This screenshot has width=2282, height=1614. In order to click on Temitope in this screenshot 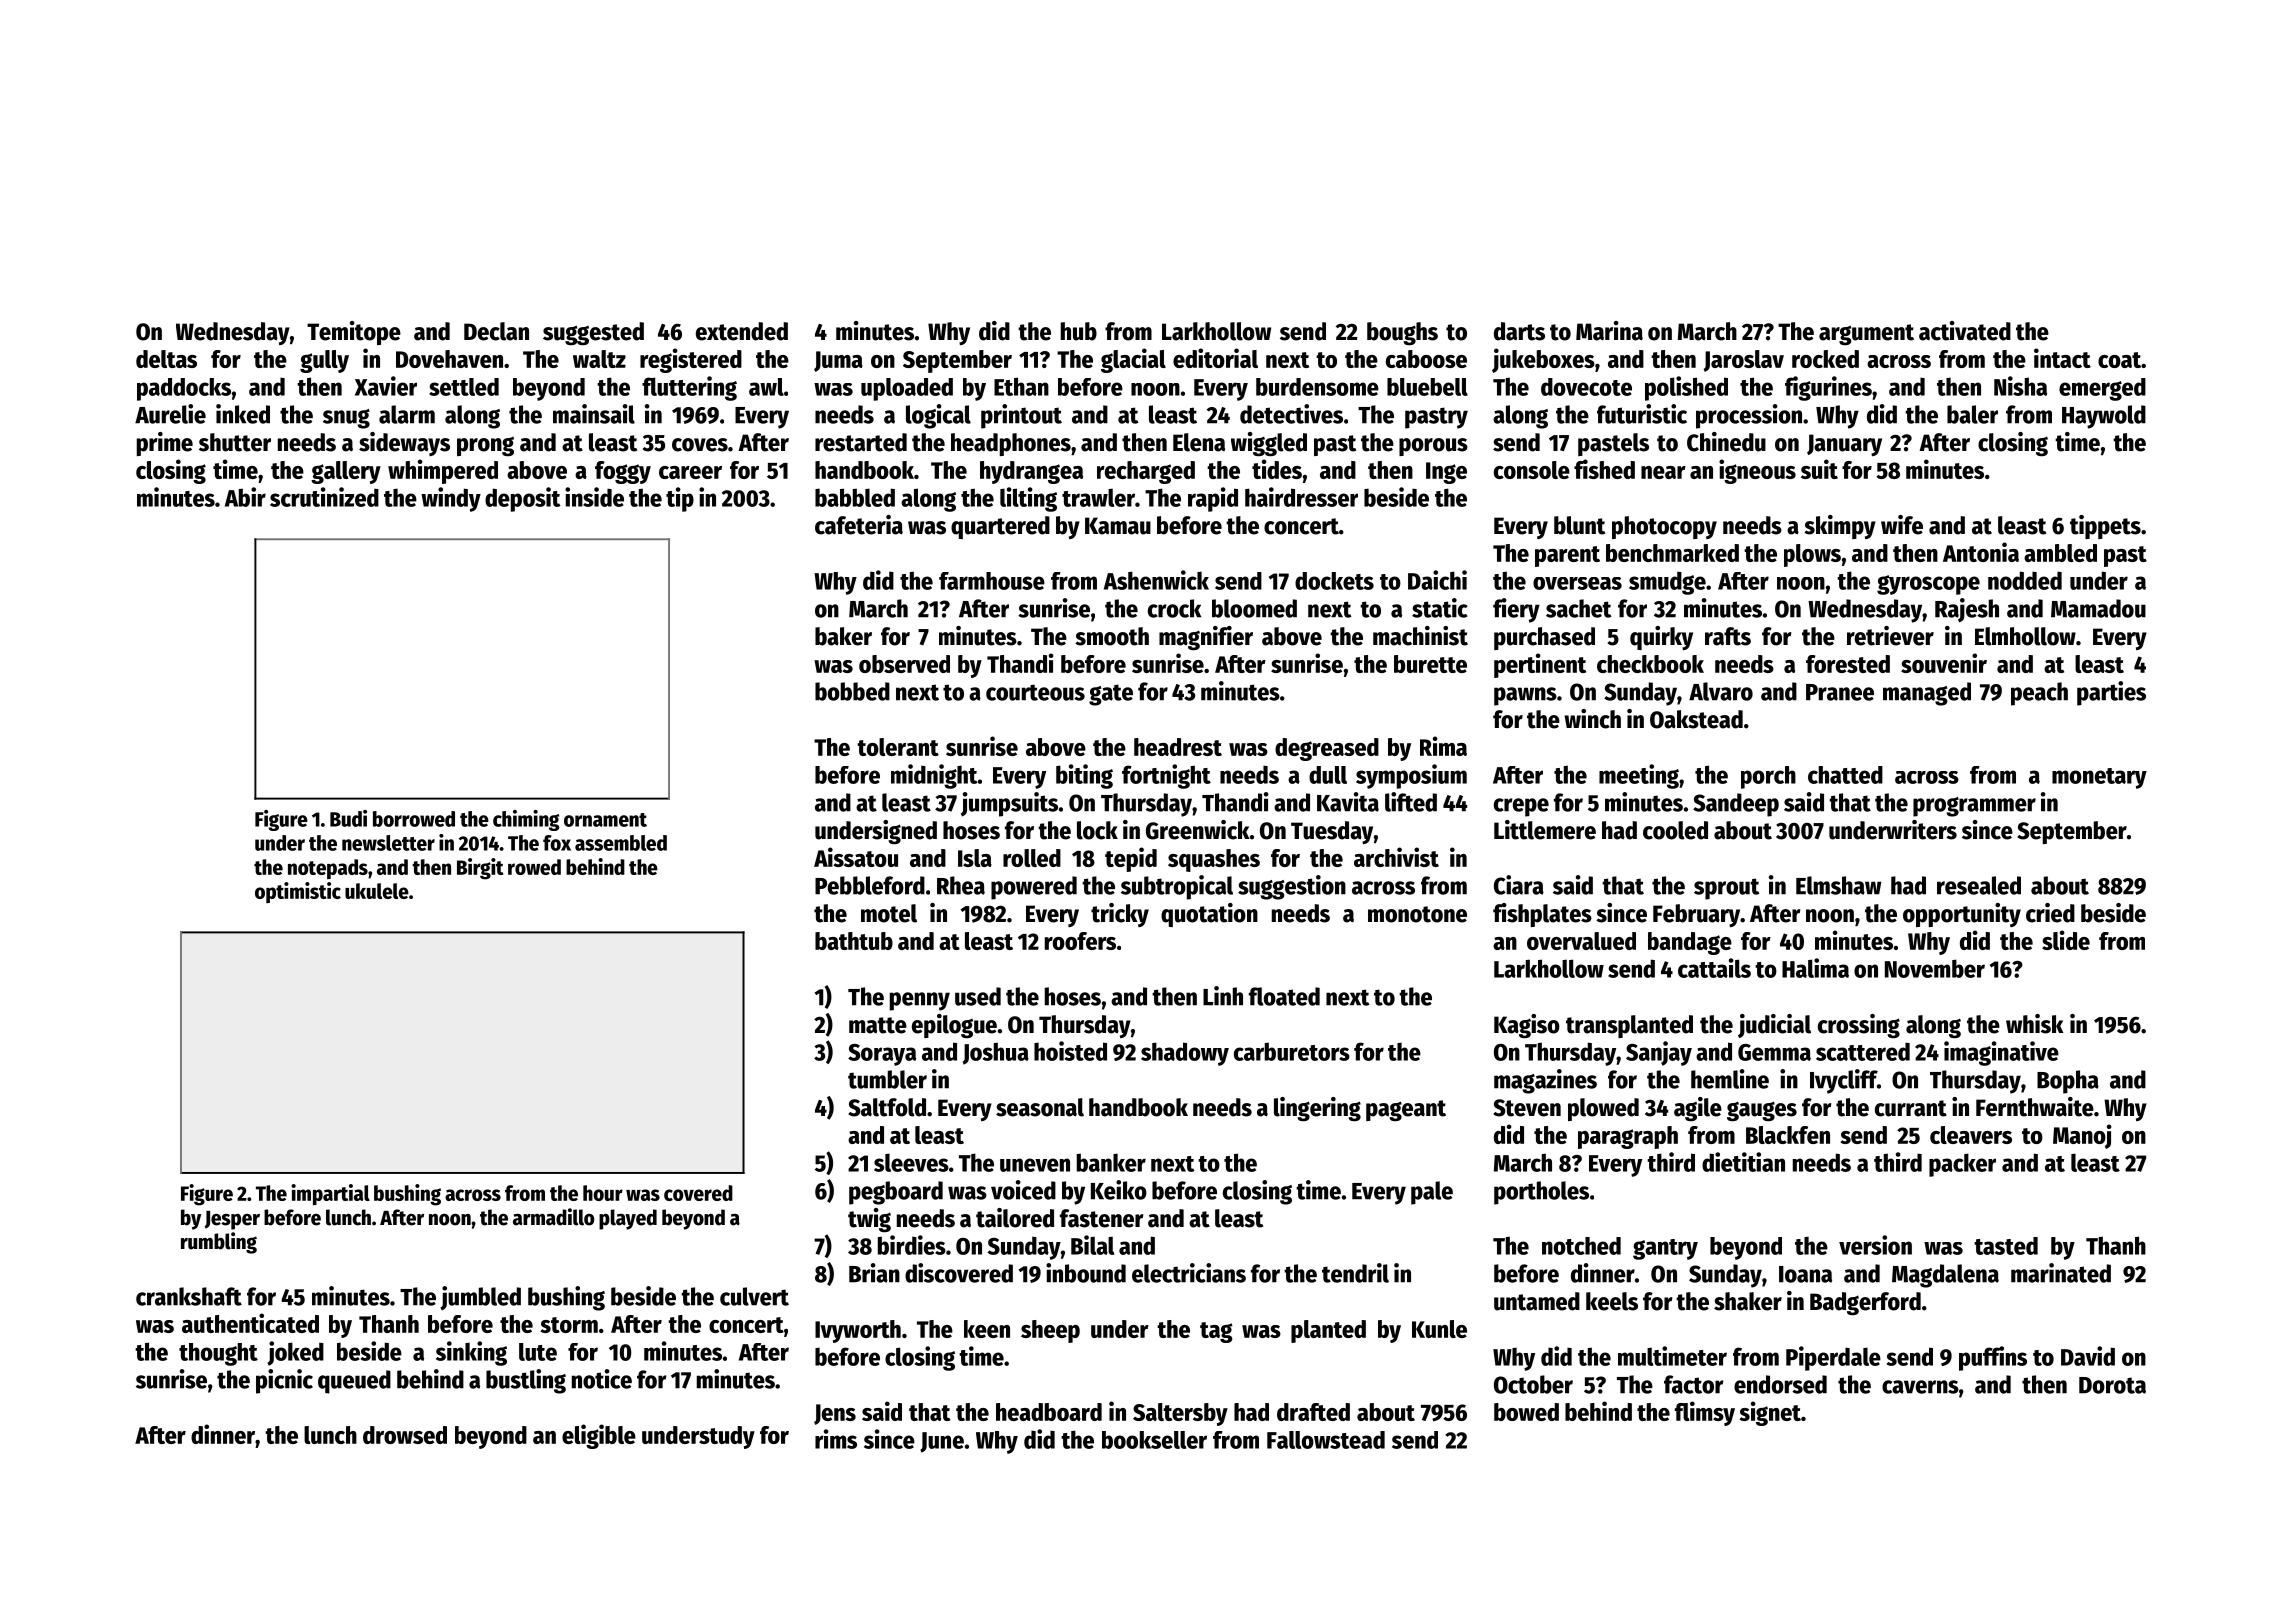, I will do `click(354, 333)`.
